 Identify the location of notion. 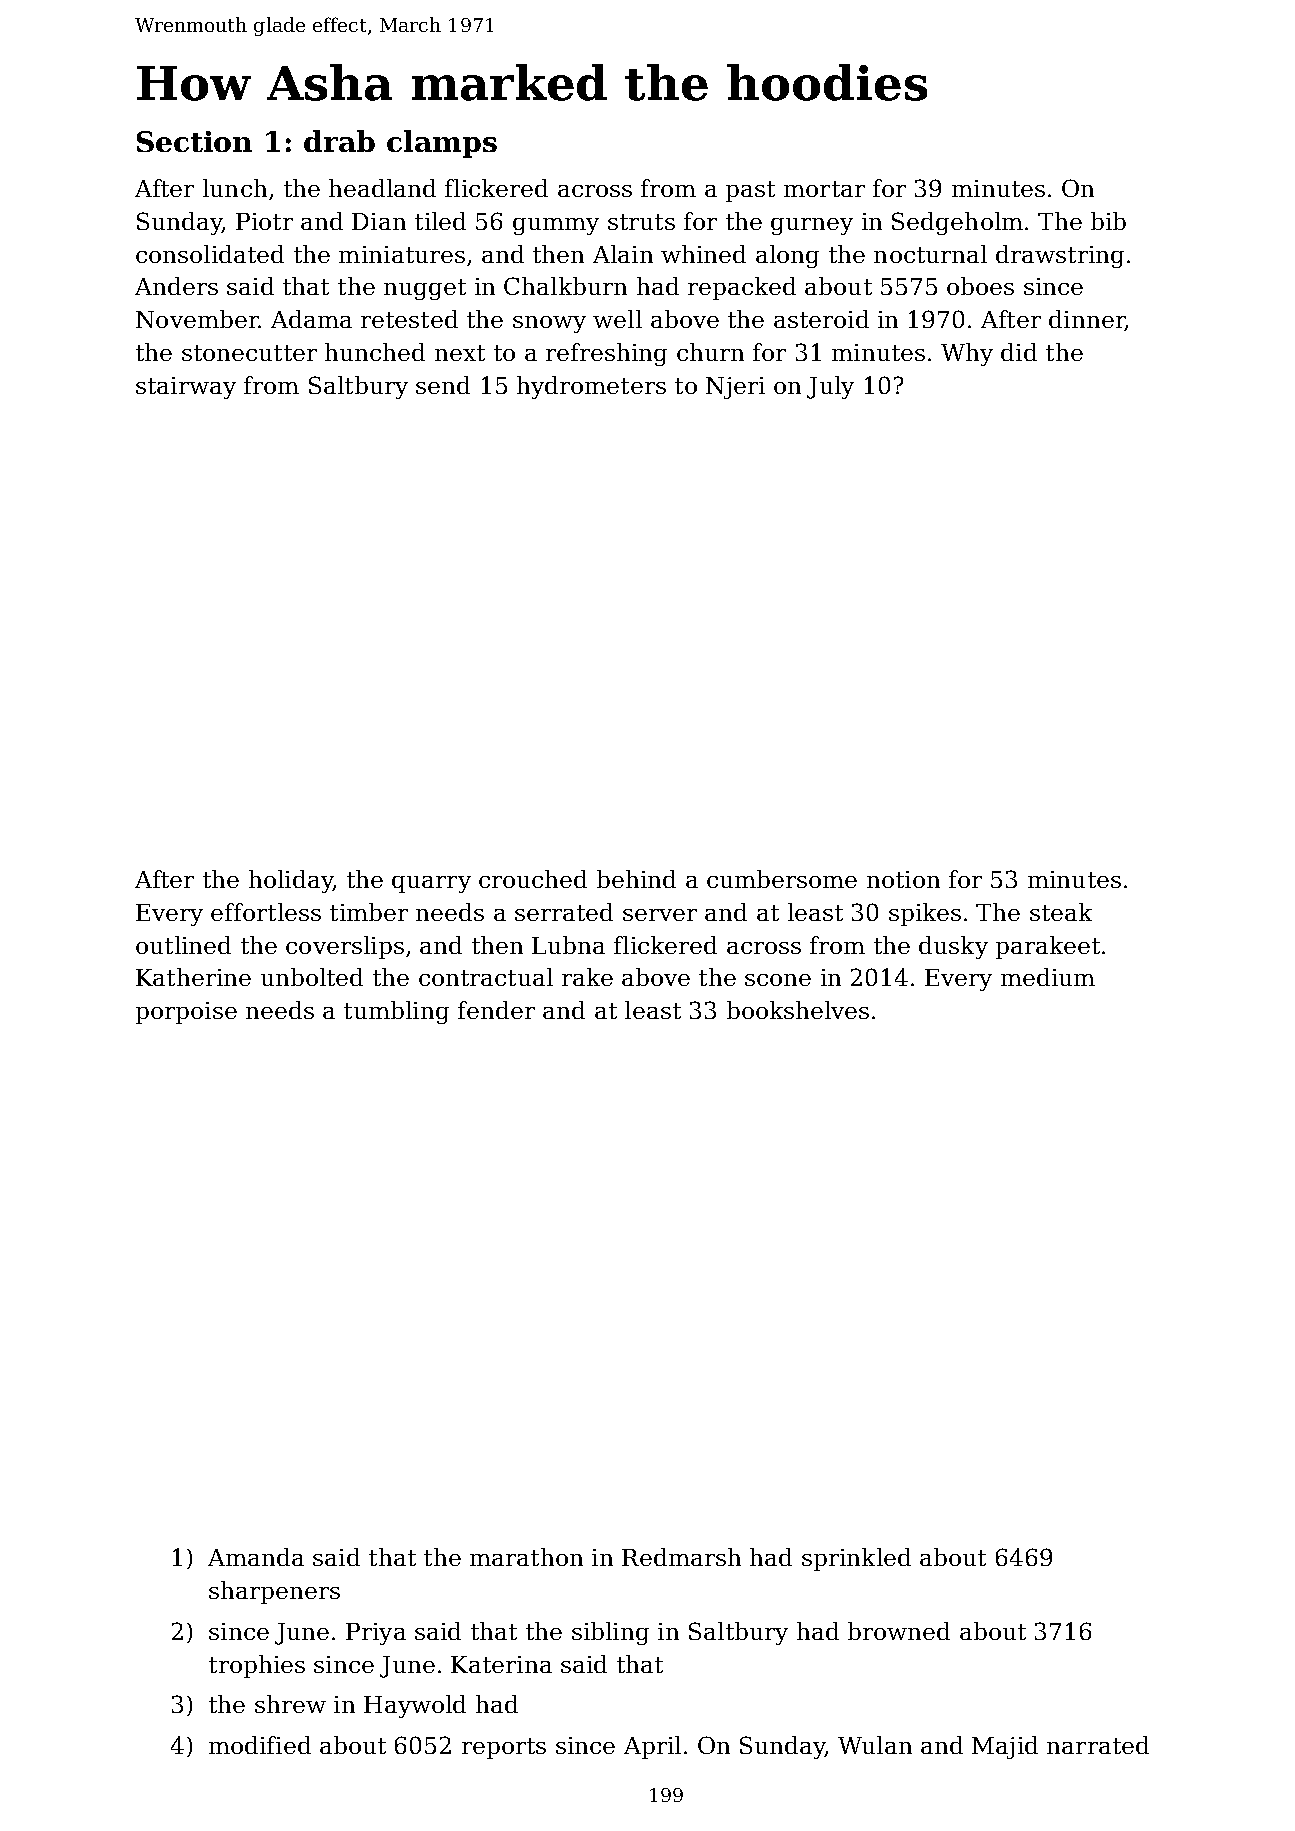
(903, 879).
